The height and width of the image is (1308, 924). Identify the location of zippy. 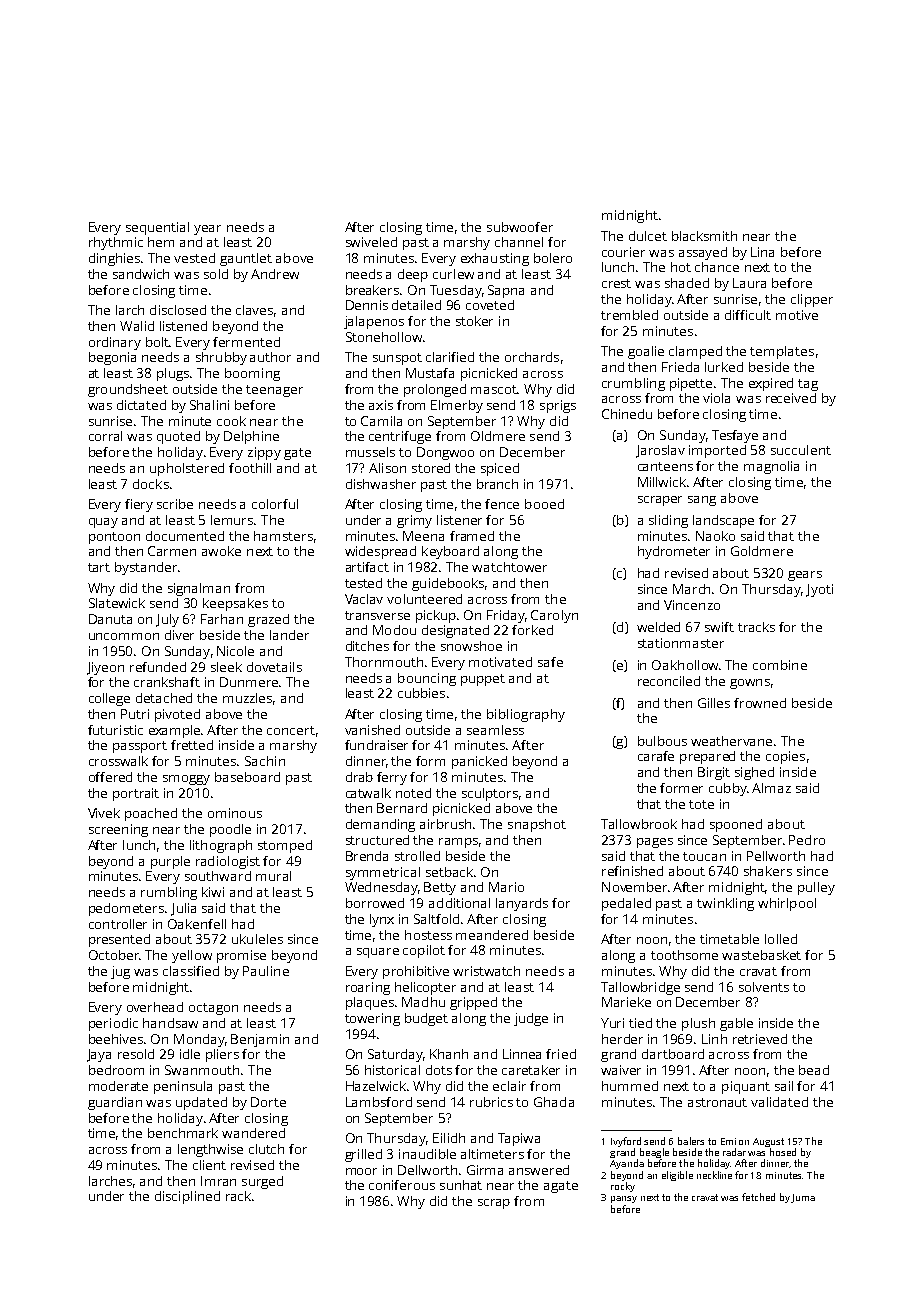
(264, 453).
